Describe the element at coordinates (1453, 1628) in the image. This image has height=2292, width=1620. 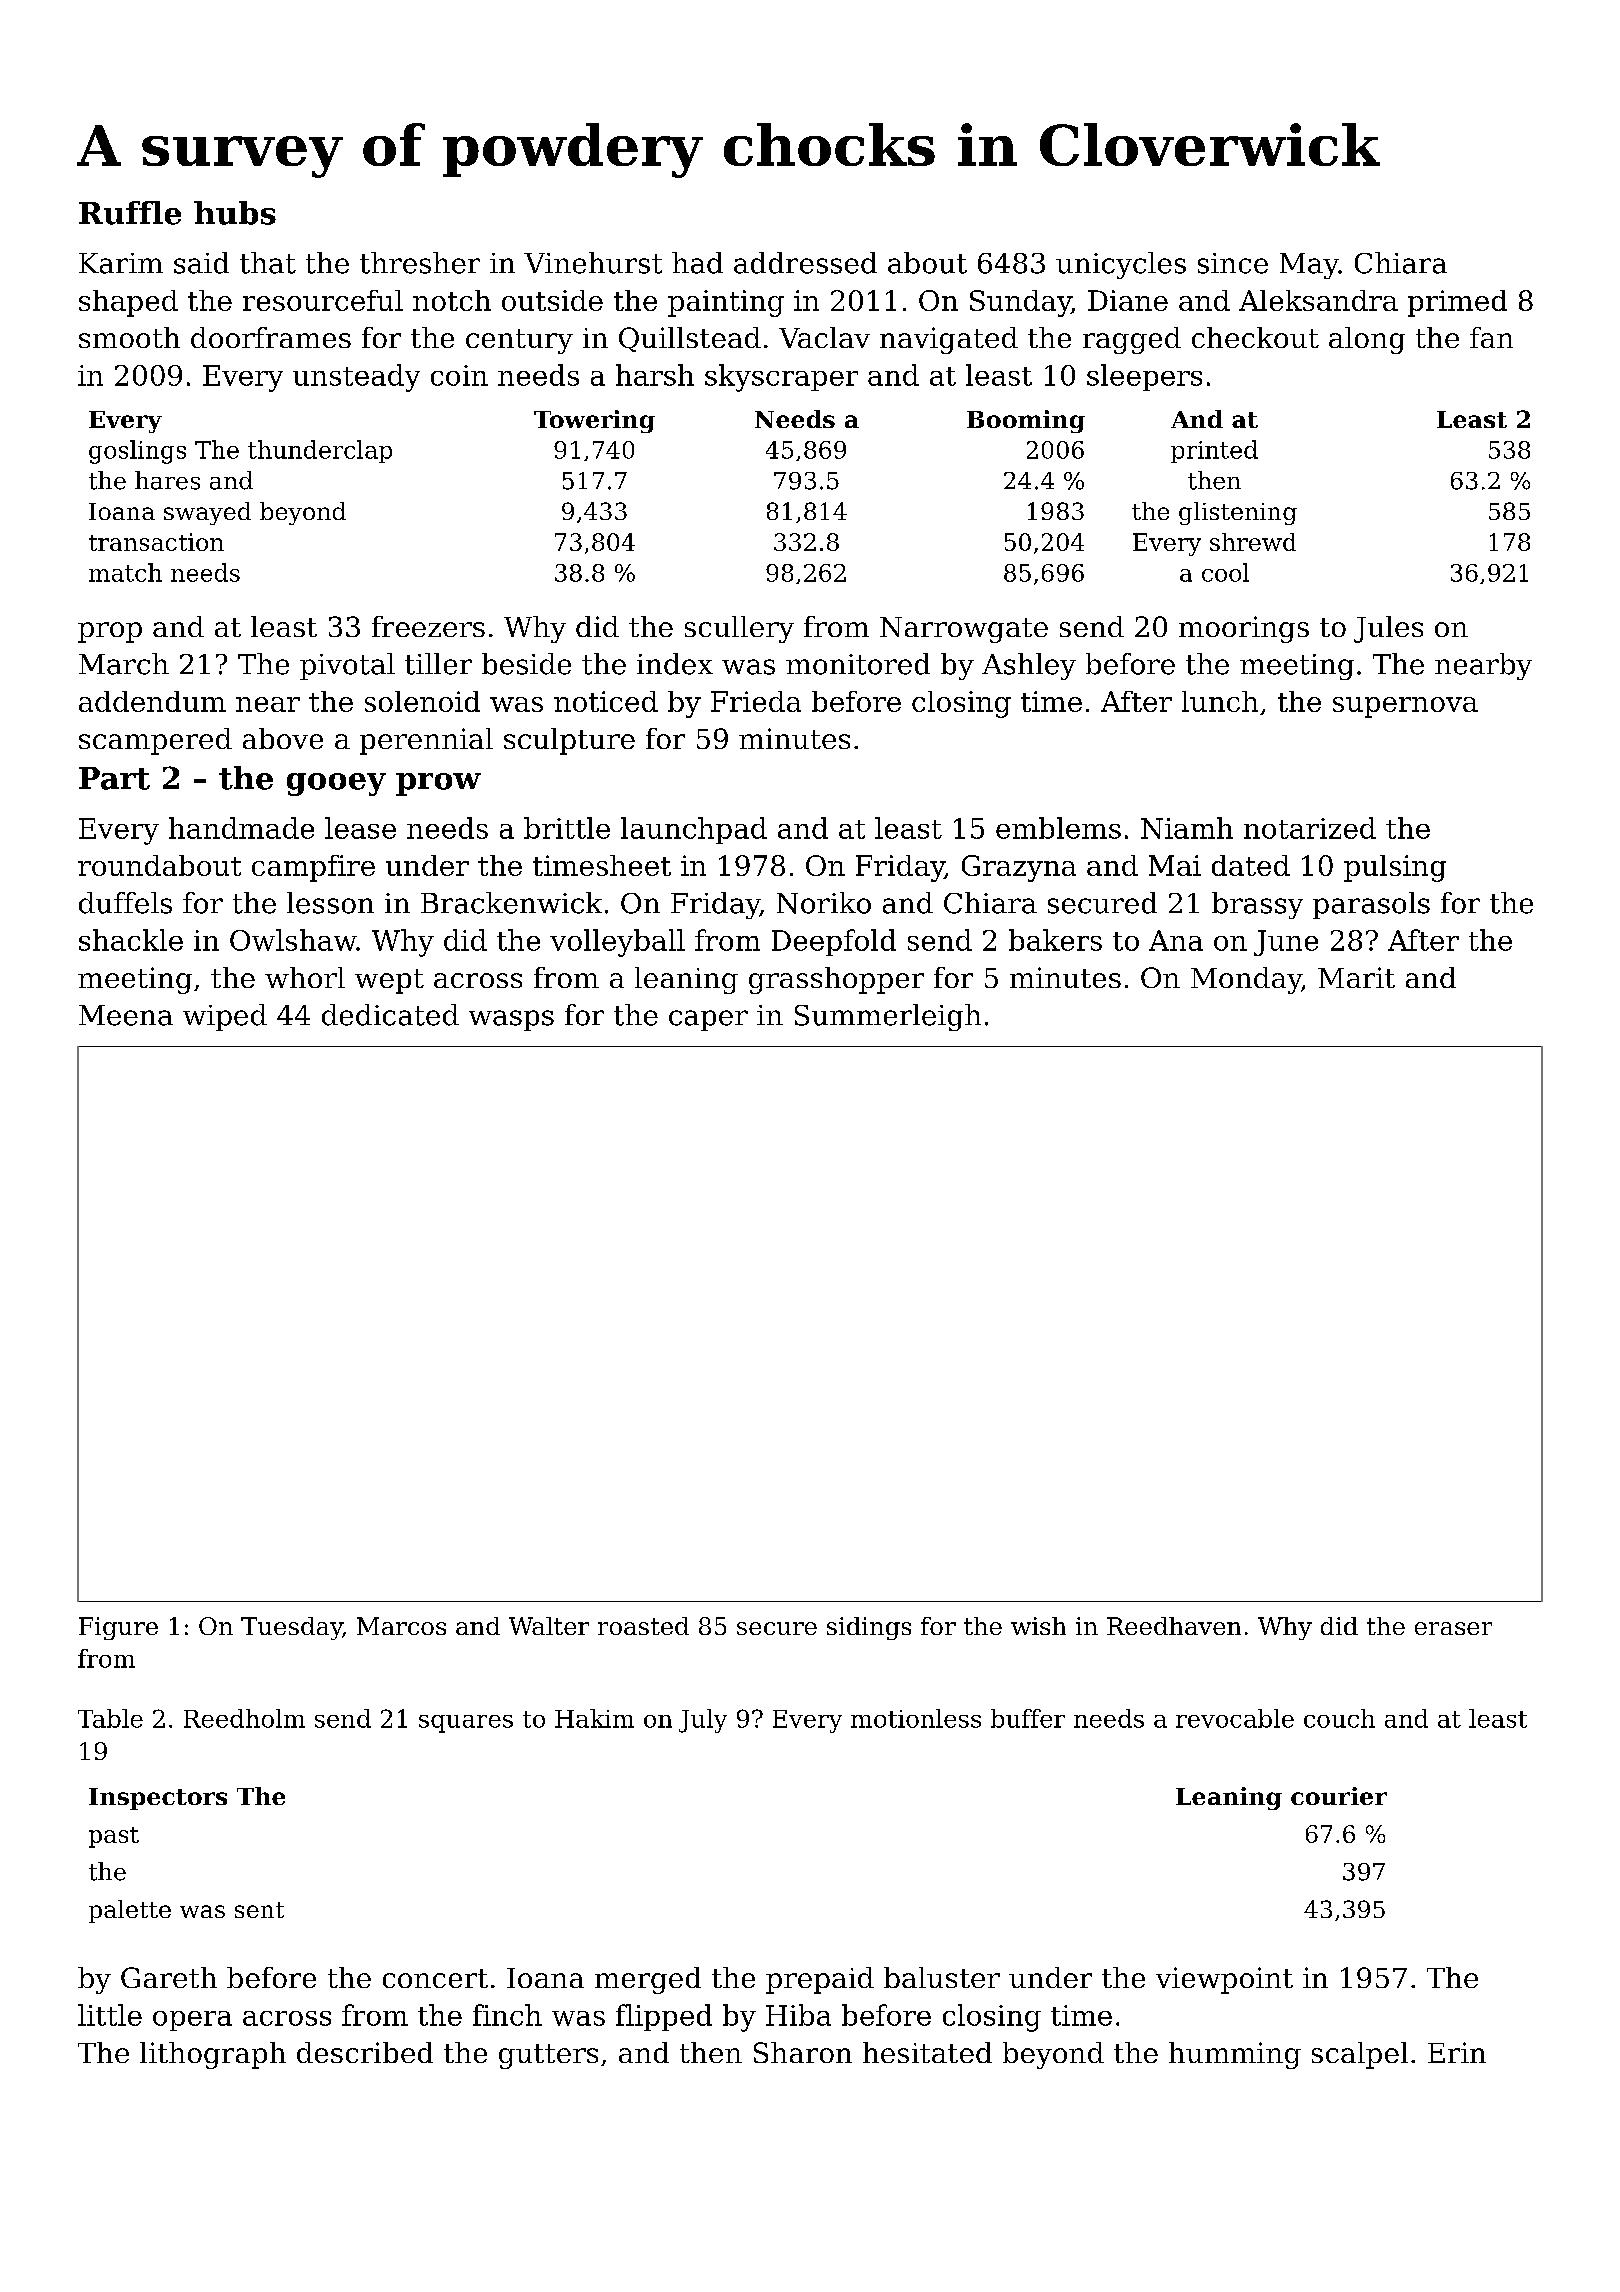
I see `eraser` at that location.
